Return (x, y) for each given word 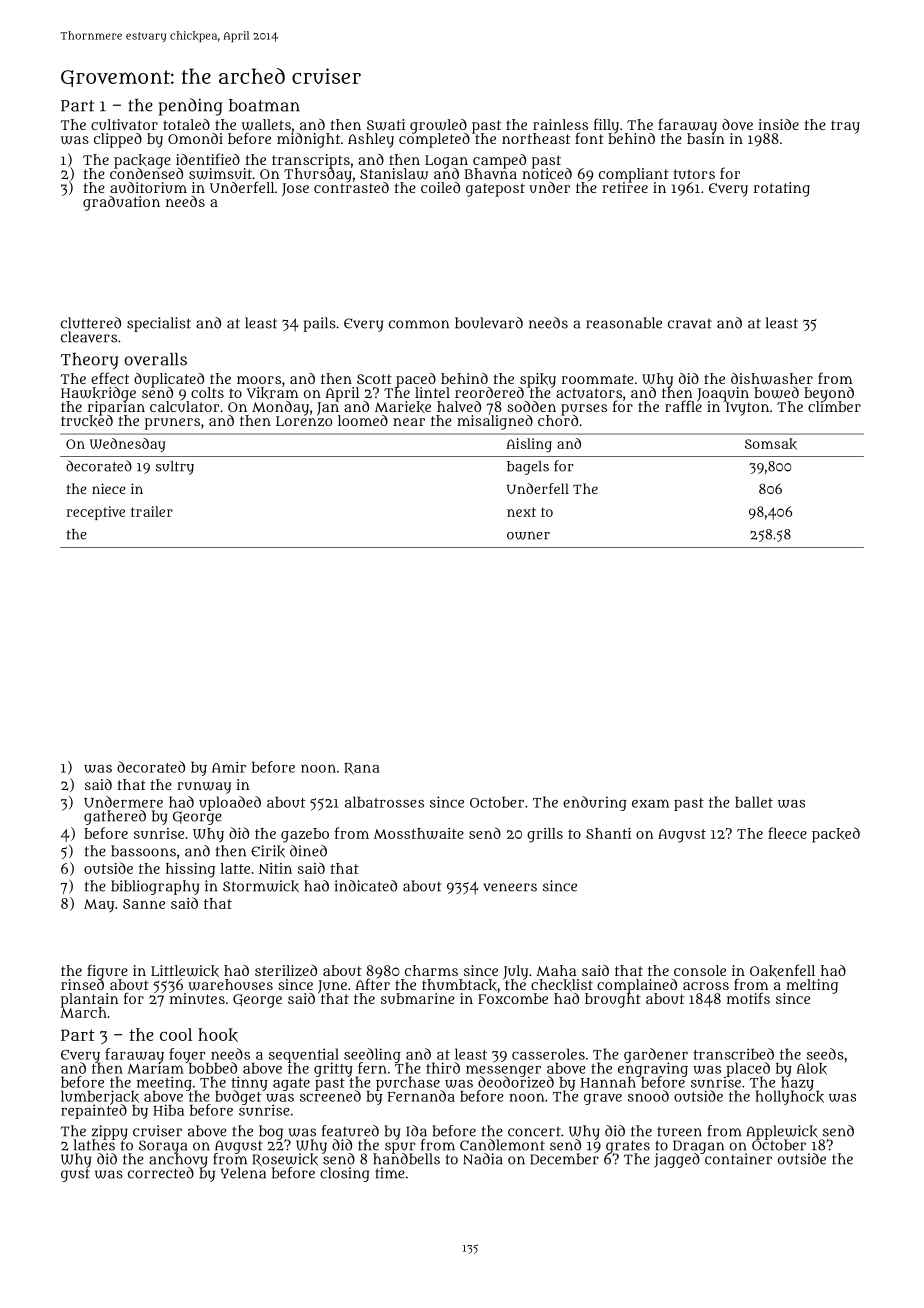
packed (836, 835)
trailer (152, 511)
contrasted (351, 187)
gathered (115, 817)
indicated (366, 886)
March (83, 1012)
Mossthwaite (419, 833)
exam (650, 803)
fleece (787, 833)
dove (737, 124)
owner (528, 535)
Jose (295, 189)
